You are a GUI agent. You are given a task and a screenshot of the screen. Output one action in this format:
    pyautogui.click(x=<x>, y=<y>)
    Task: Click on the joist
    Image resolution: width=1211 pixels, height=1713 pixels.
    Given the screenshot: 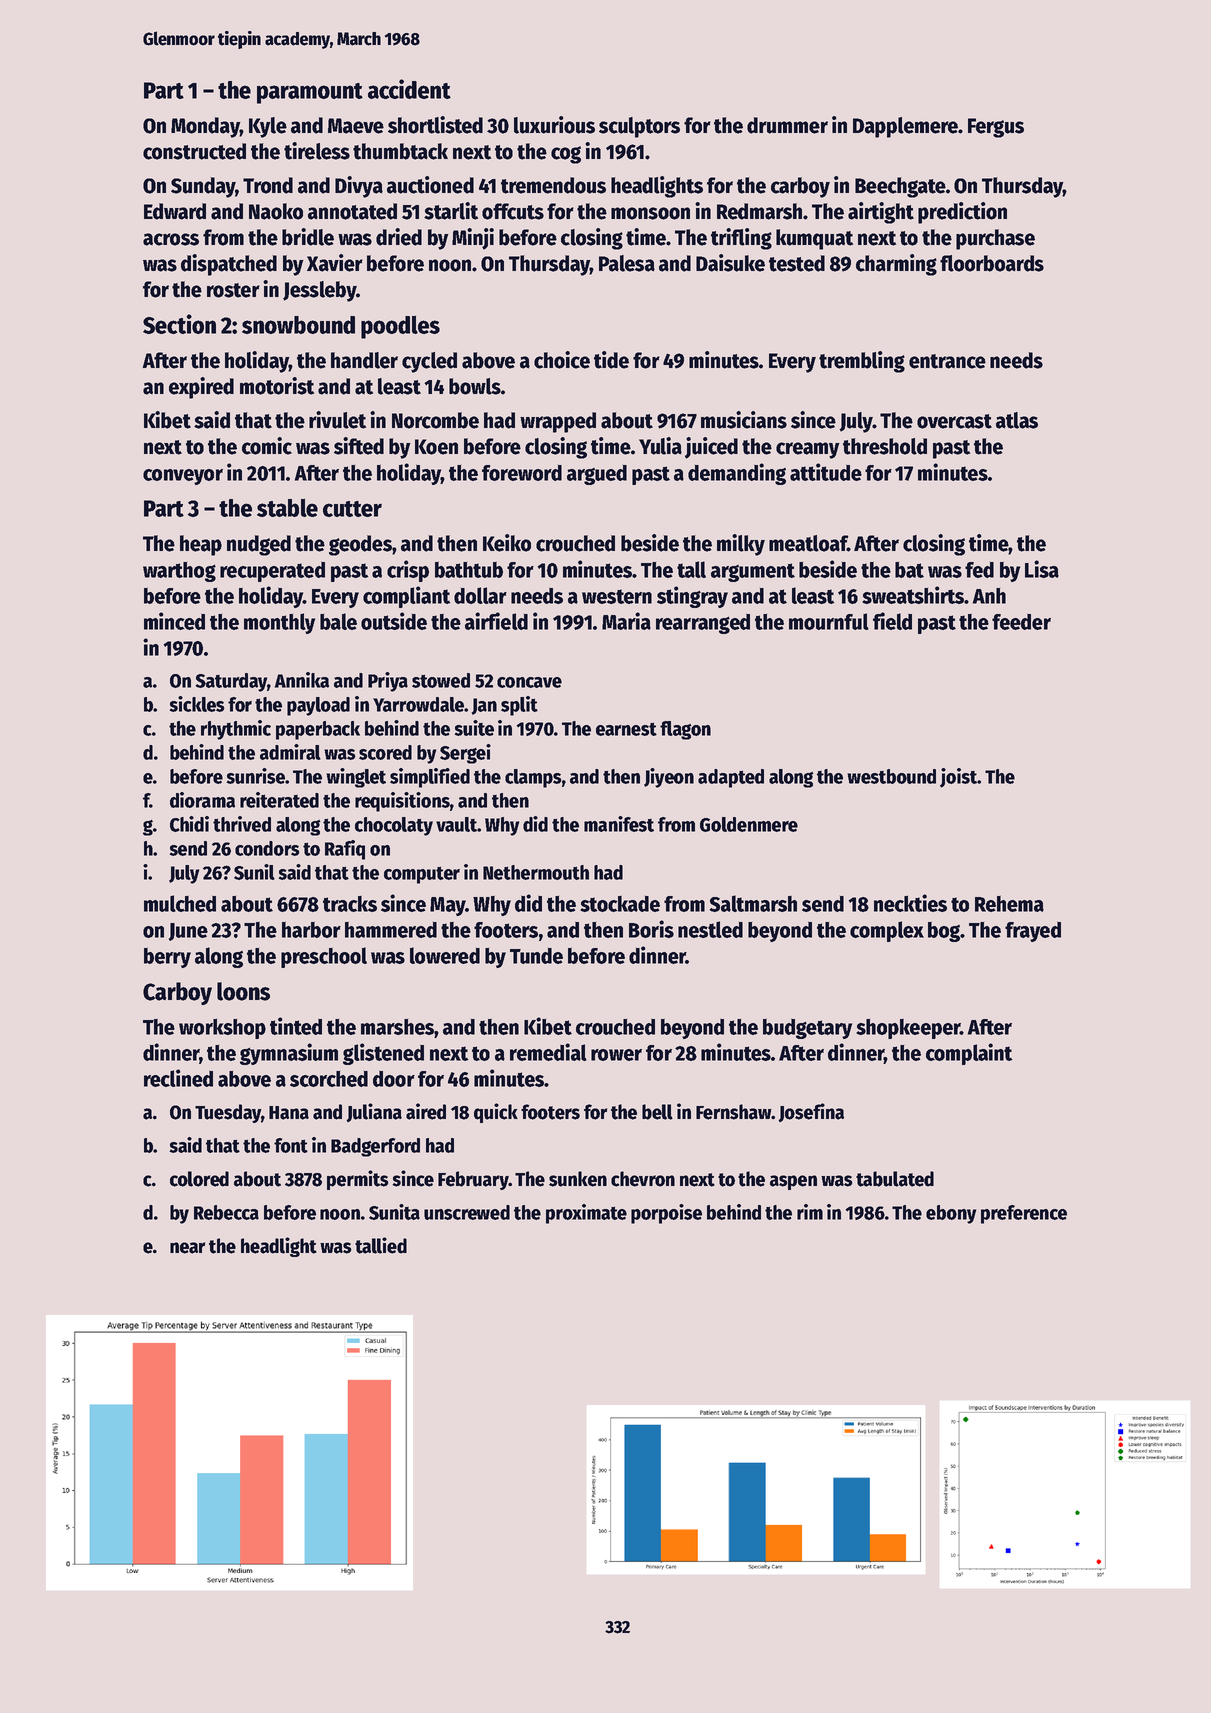 What is the action you would take?
    pyautogui.click(x=958, y=778)
